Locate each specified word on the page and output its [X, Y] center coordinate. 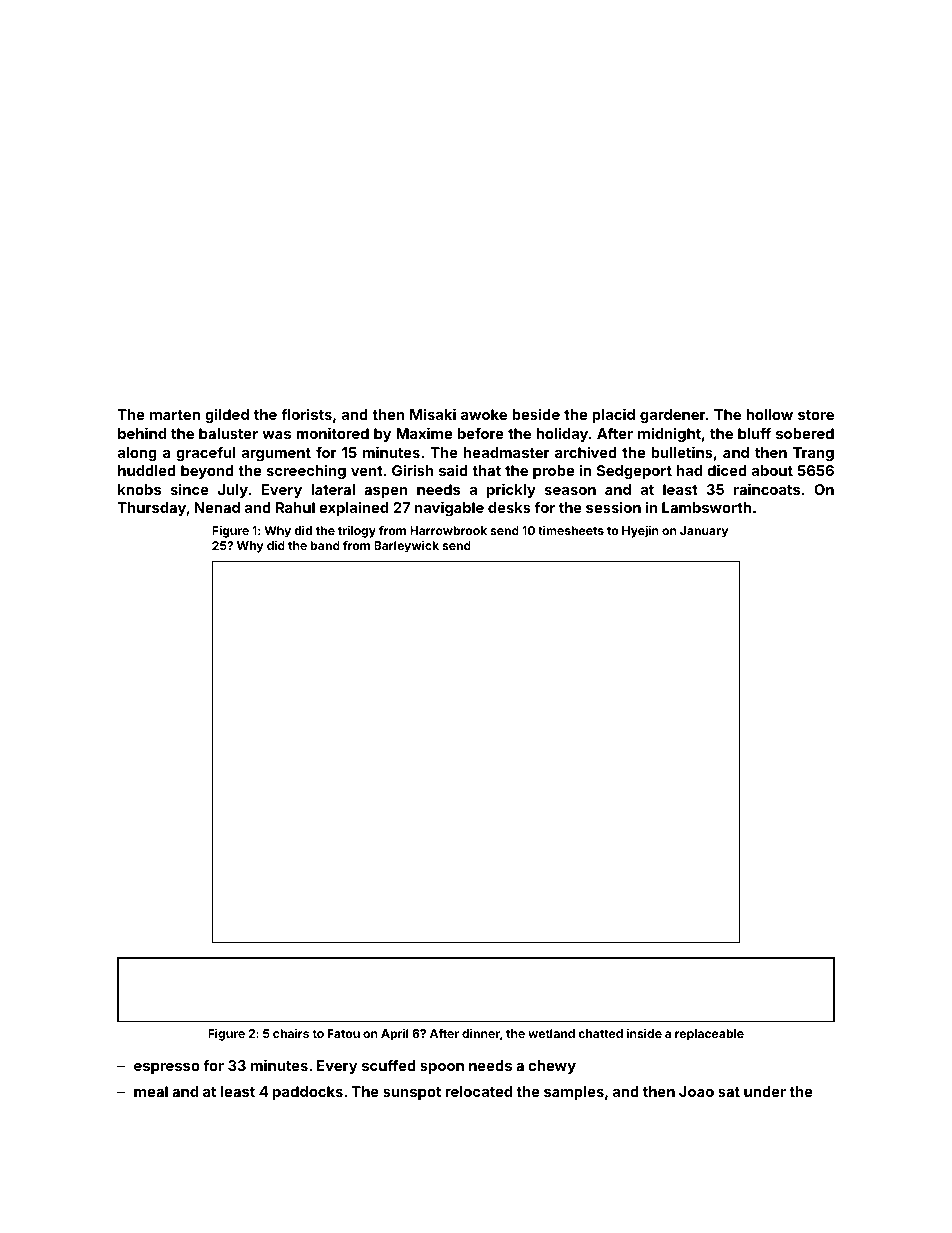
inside [644, 1033]
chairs [291, 1033]
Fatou [344, 1033]
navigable [449, 508]
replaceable [709, 1035]
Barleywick [406, 546]
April [395, 1035]
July [233, 491]
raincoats [767, 489]
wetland [551, 1033]
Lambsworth [706, 507]
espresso [167, 1068]
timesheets [571, 530]
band [325, 545]
